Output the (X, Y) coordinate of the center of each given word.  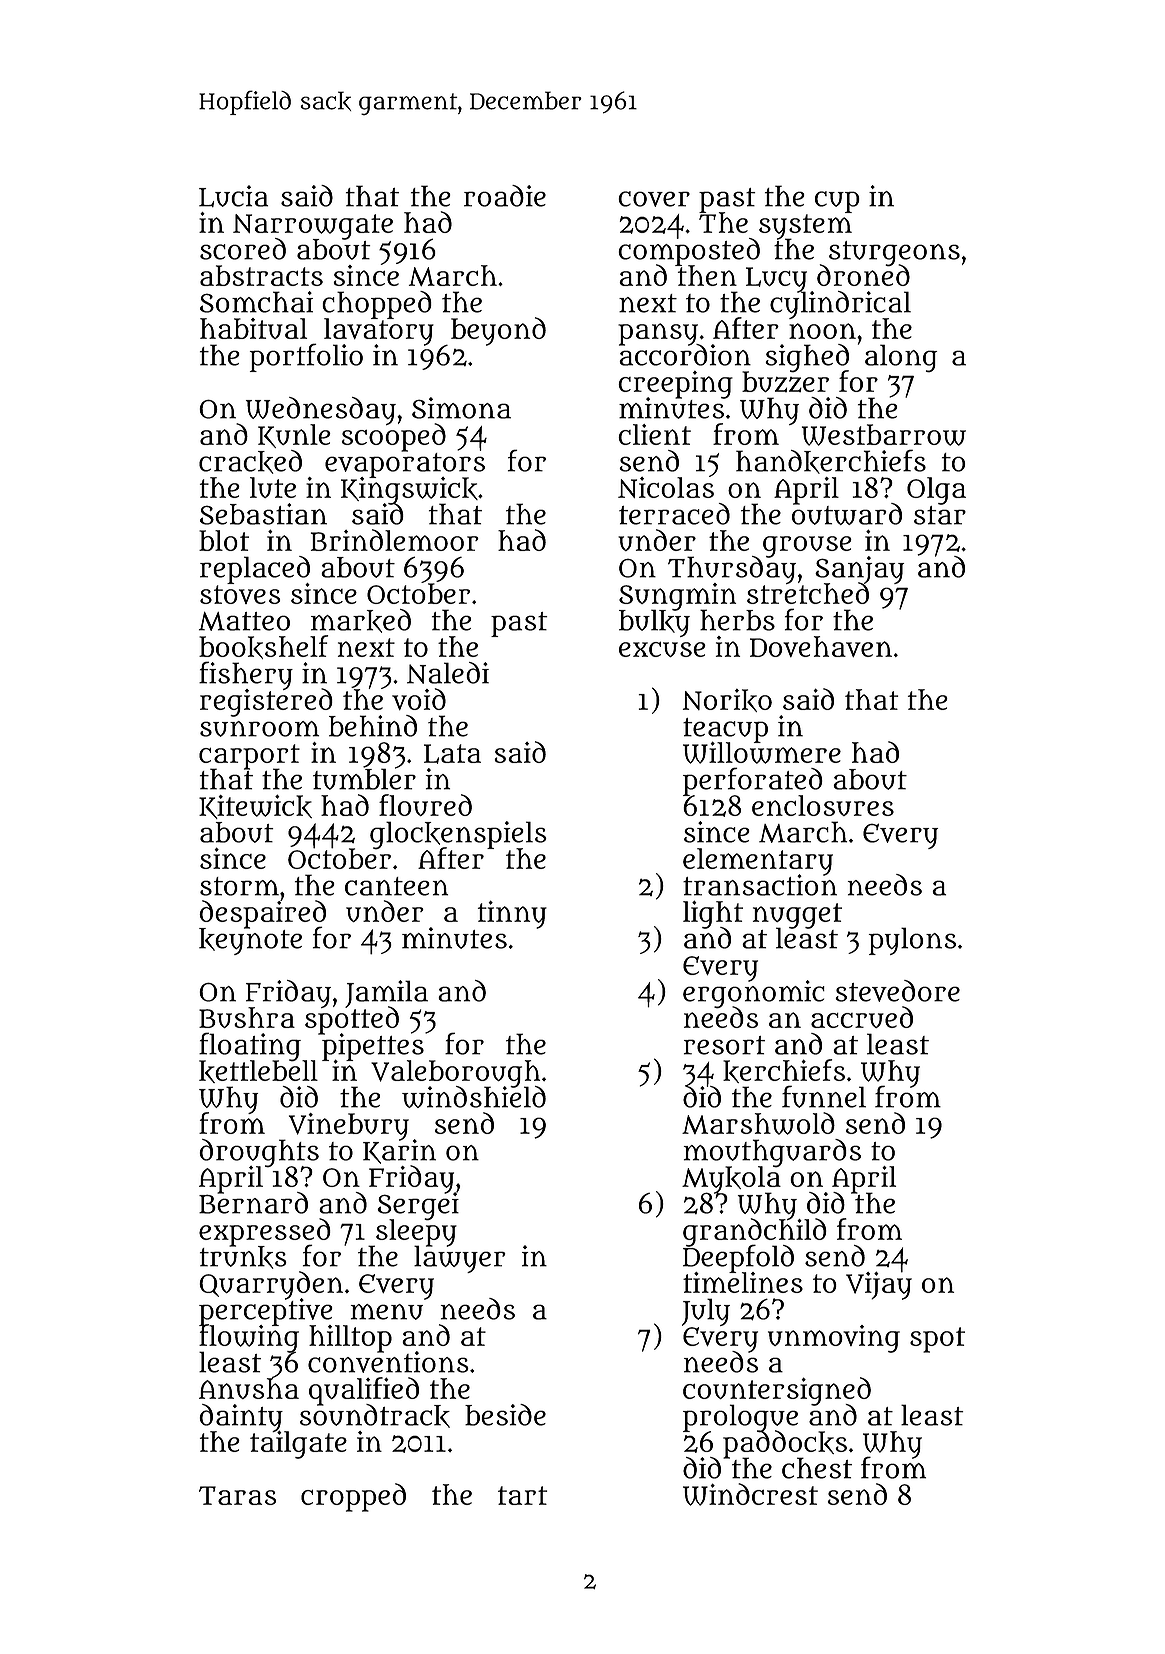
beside (505, 1415)
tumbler (364, 779)
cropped (353, 1497)
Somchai (256, 302)
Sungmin (677, 596)
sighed (807, 357)
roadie (505, 196)
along (901, 358)
